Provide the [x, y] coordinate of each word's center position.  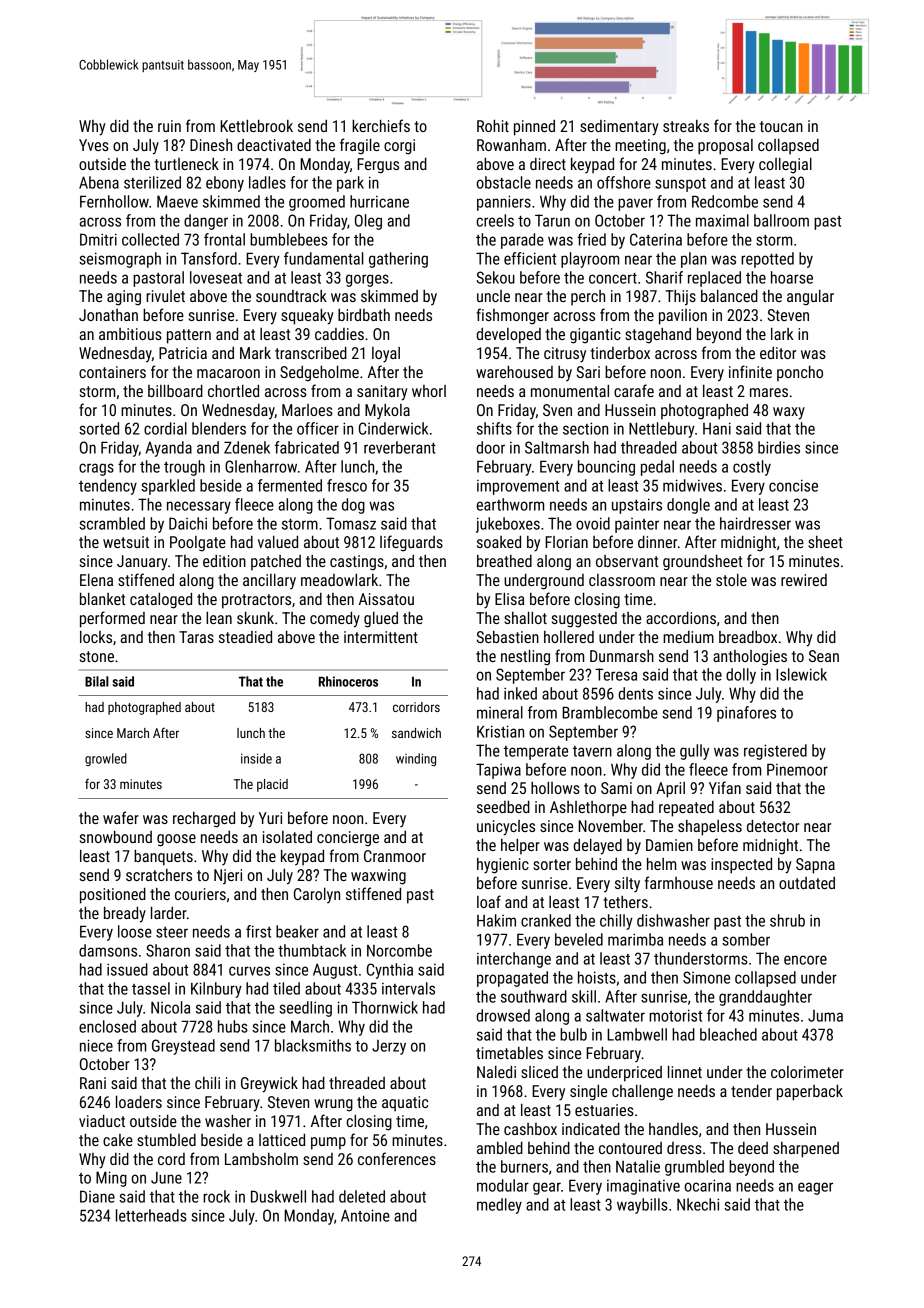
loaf [489, 901]
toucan [781, 126]
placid [272, 785]
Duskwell [278, 1196]
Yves [94, 145]
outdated [807, 883]
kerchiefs [381, 125]
